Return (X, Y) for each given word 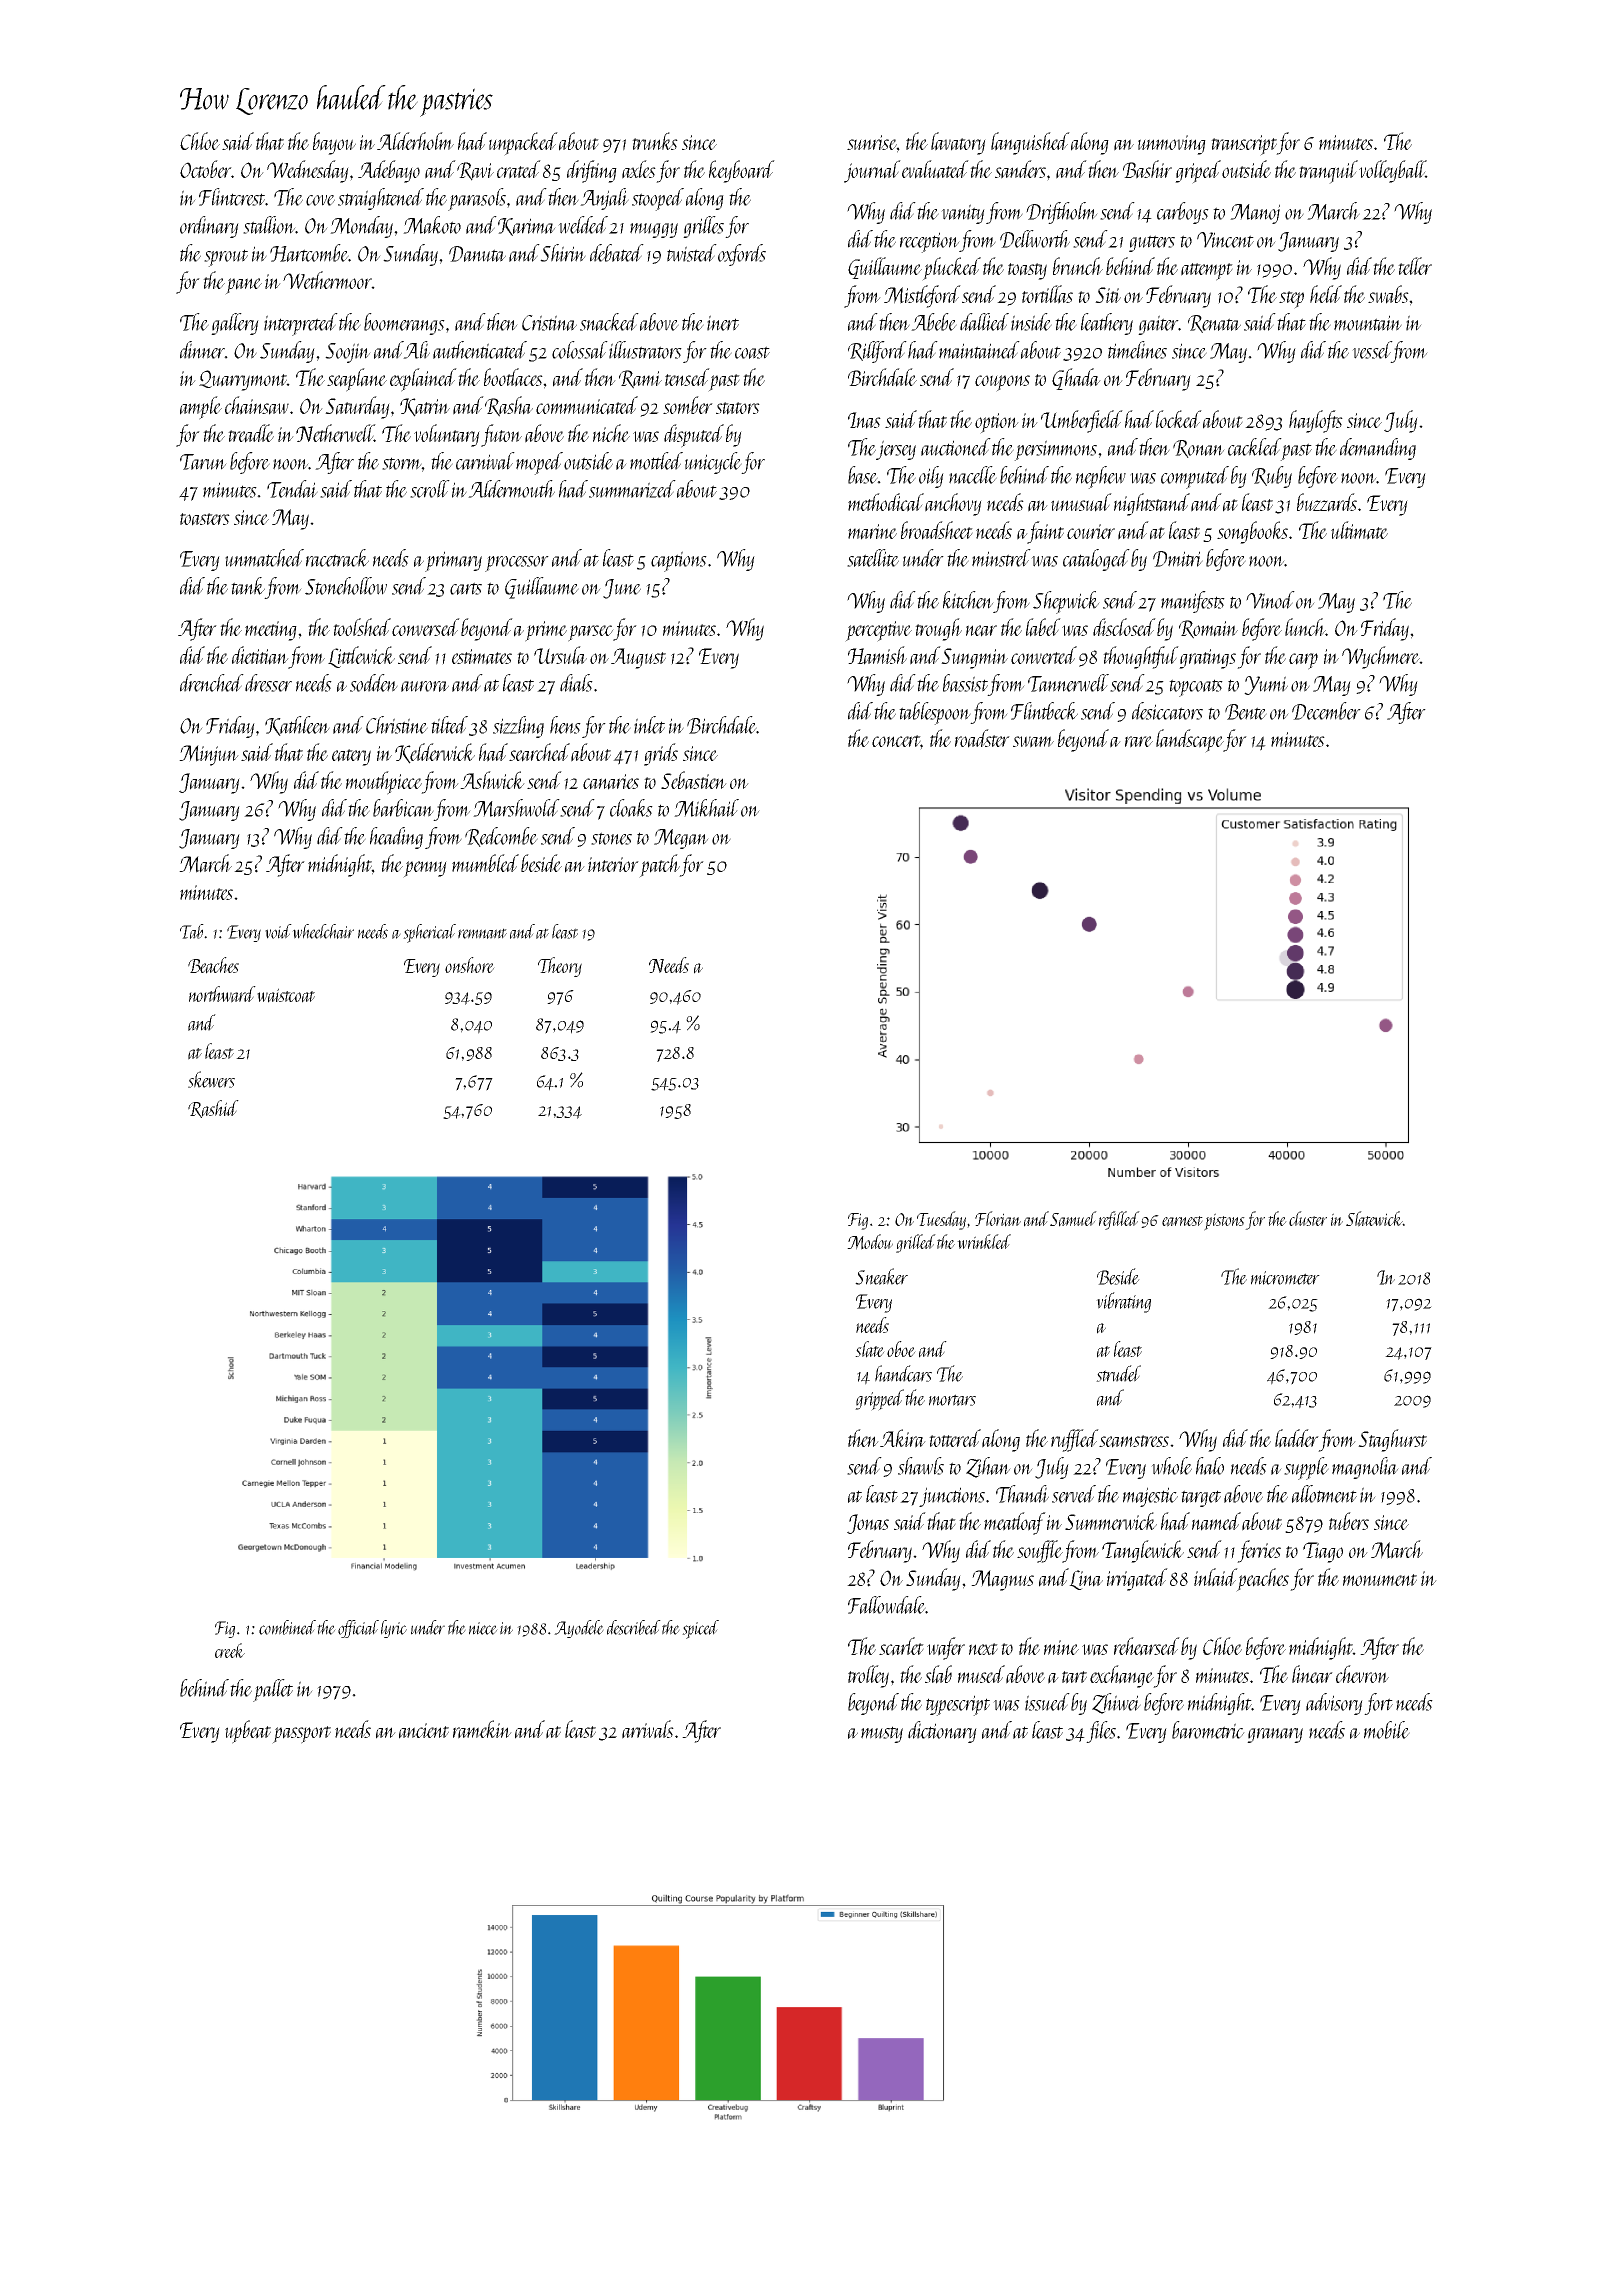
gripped (879, 1400)
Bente (1246, 712)
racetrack (337, 558)
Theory (560, 967)
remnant (482, 933)
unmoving (1172, 145)
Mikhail (706, 808)
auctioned (956, 447)
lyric (394, 1629)
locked (1179, 419)
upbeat (248, 1732)
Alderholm (415, 141)
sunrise (872, 142)
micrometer (1285, 1278)
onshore (470, 965)
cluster (1308, 1218)
